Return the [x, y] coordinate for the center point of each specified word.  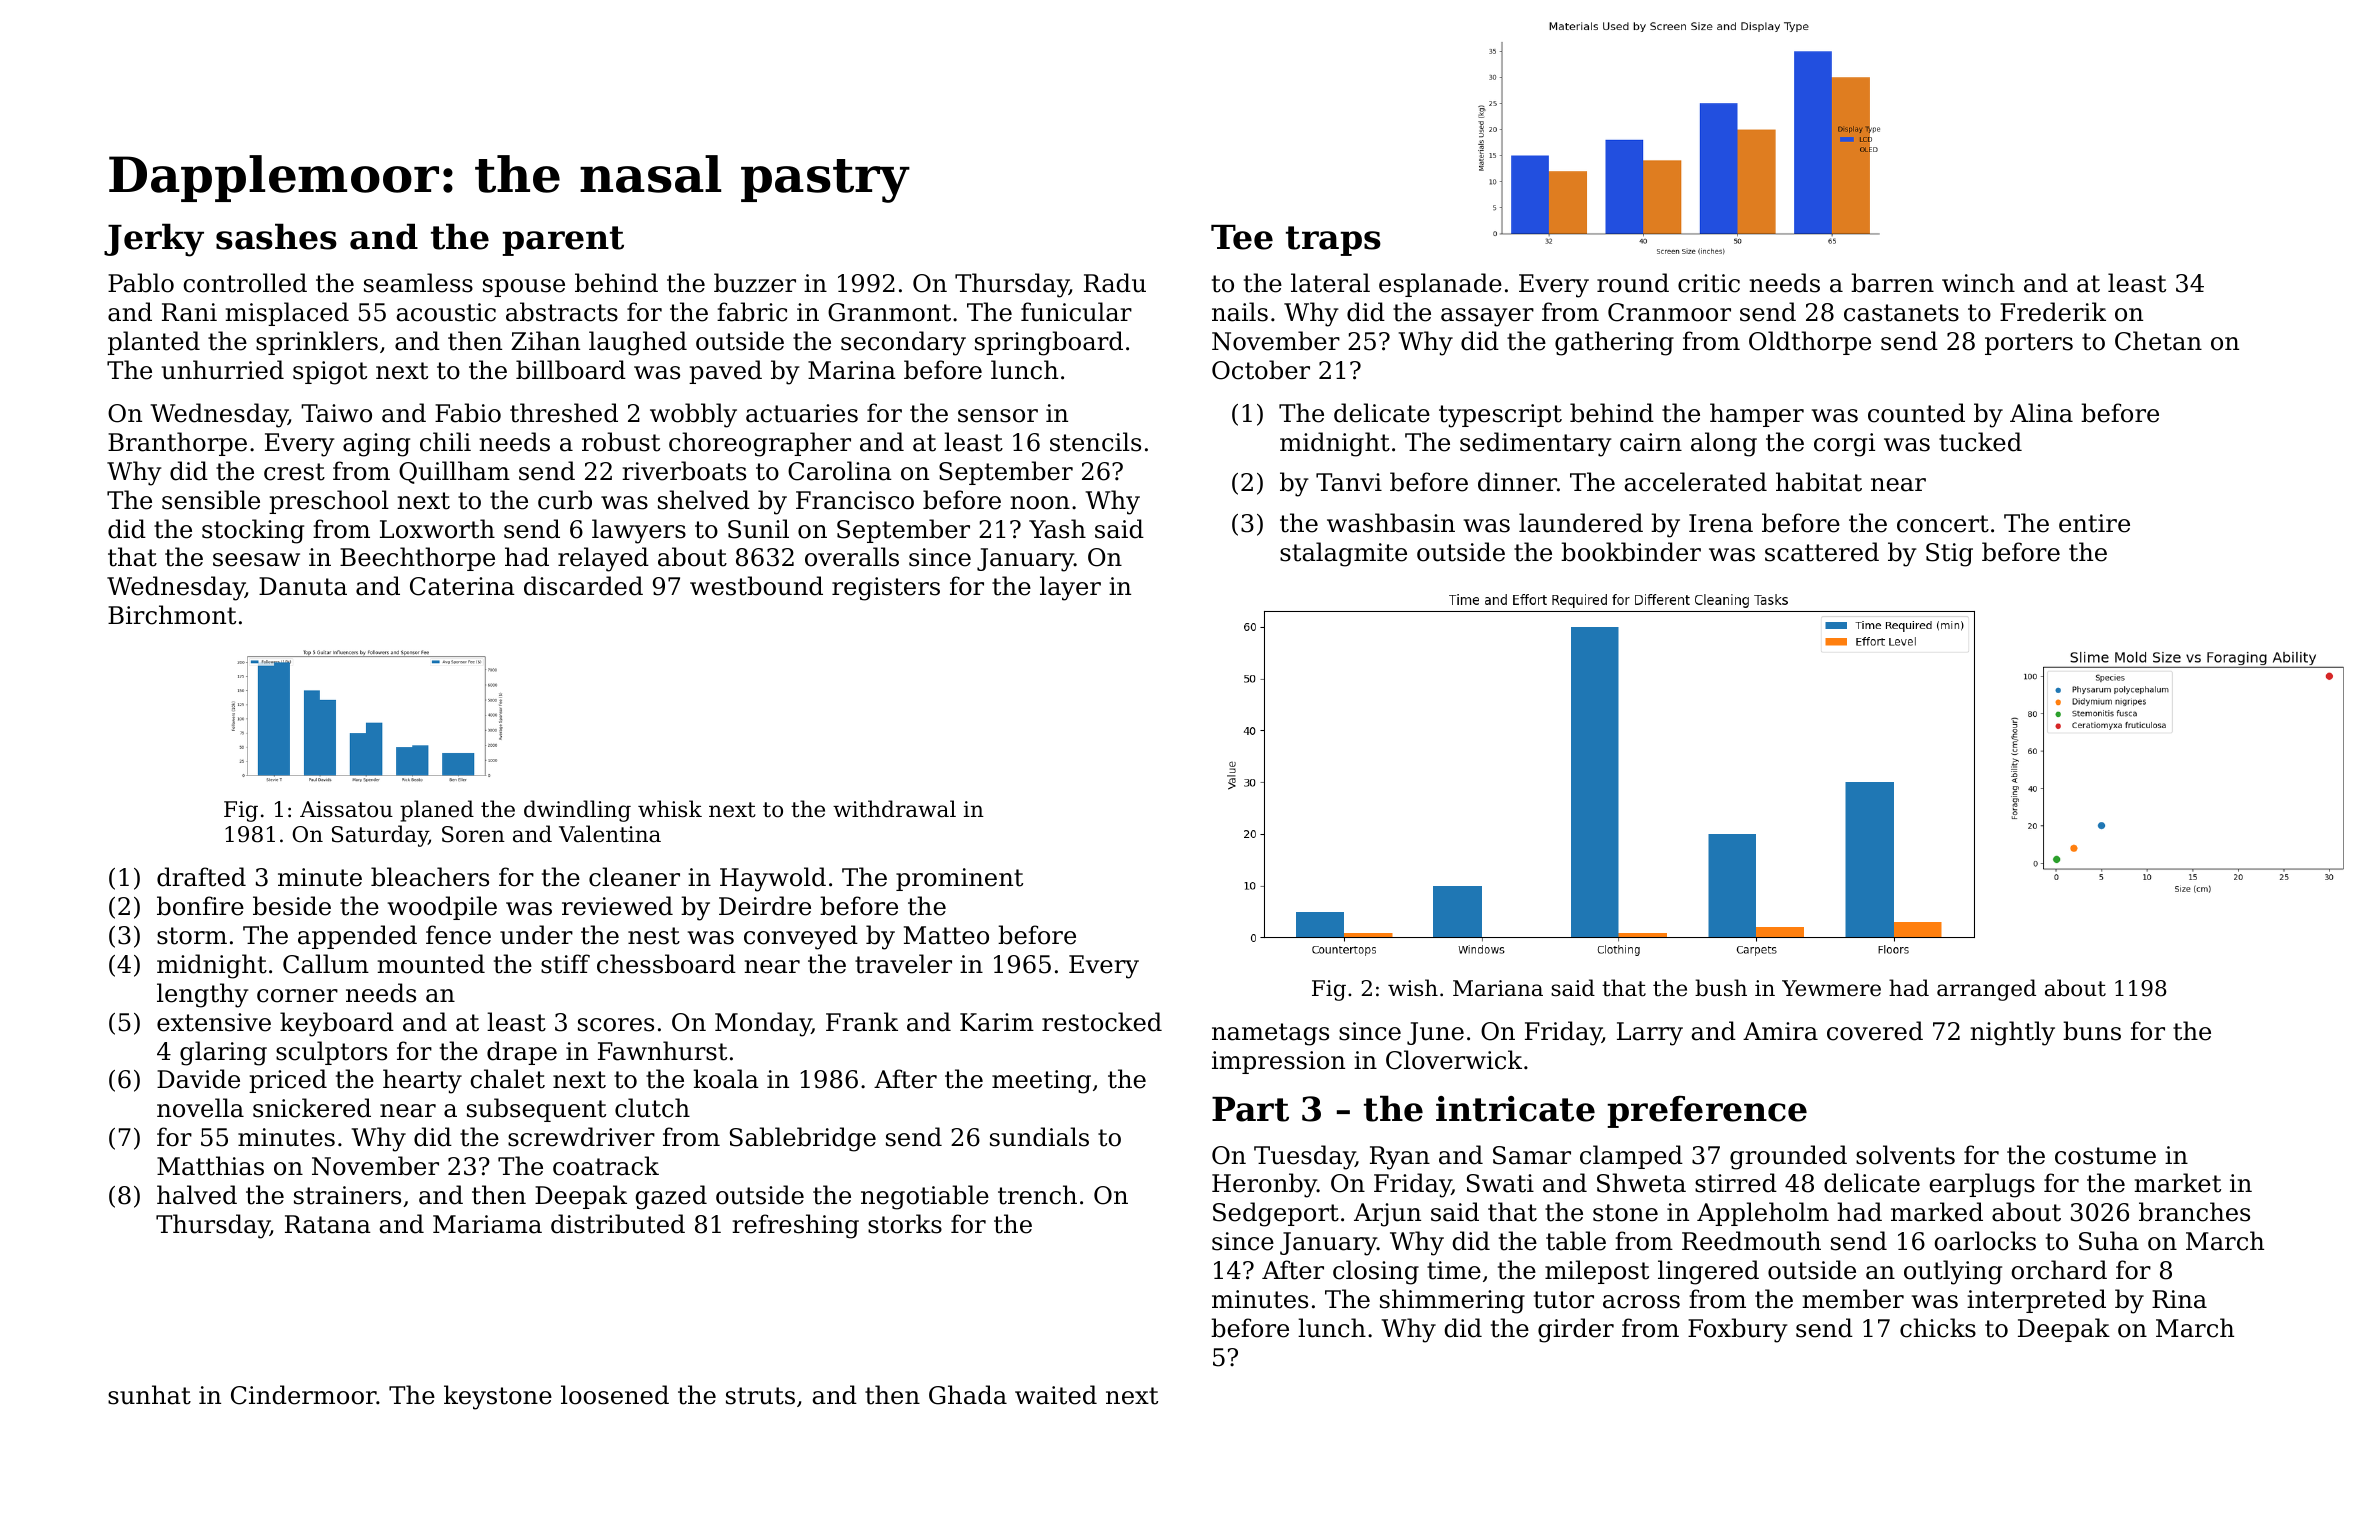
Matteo [946, 935]
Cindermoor [304, 1395]
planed [437, 811]
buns [2092, 1031]
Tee [1242, 237]
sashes [276, 236]
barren [1892, 283]
